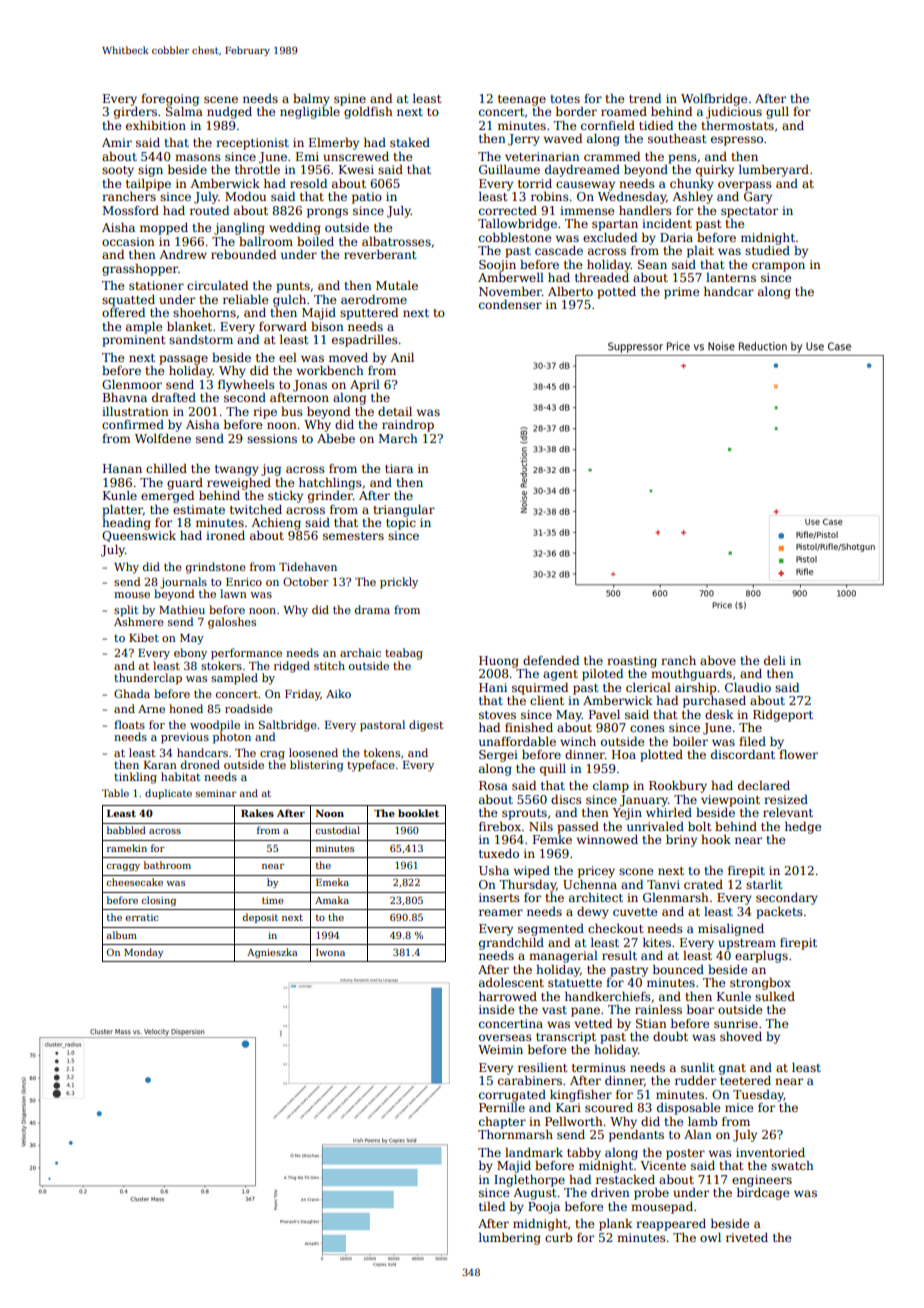  What do you see at coordinates (734, 113) in the screenshot?
I see `judicious` at bounding box center [734, 113].
